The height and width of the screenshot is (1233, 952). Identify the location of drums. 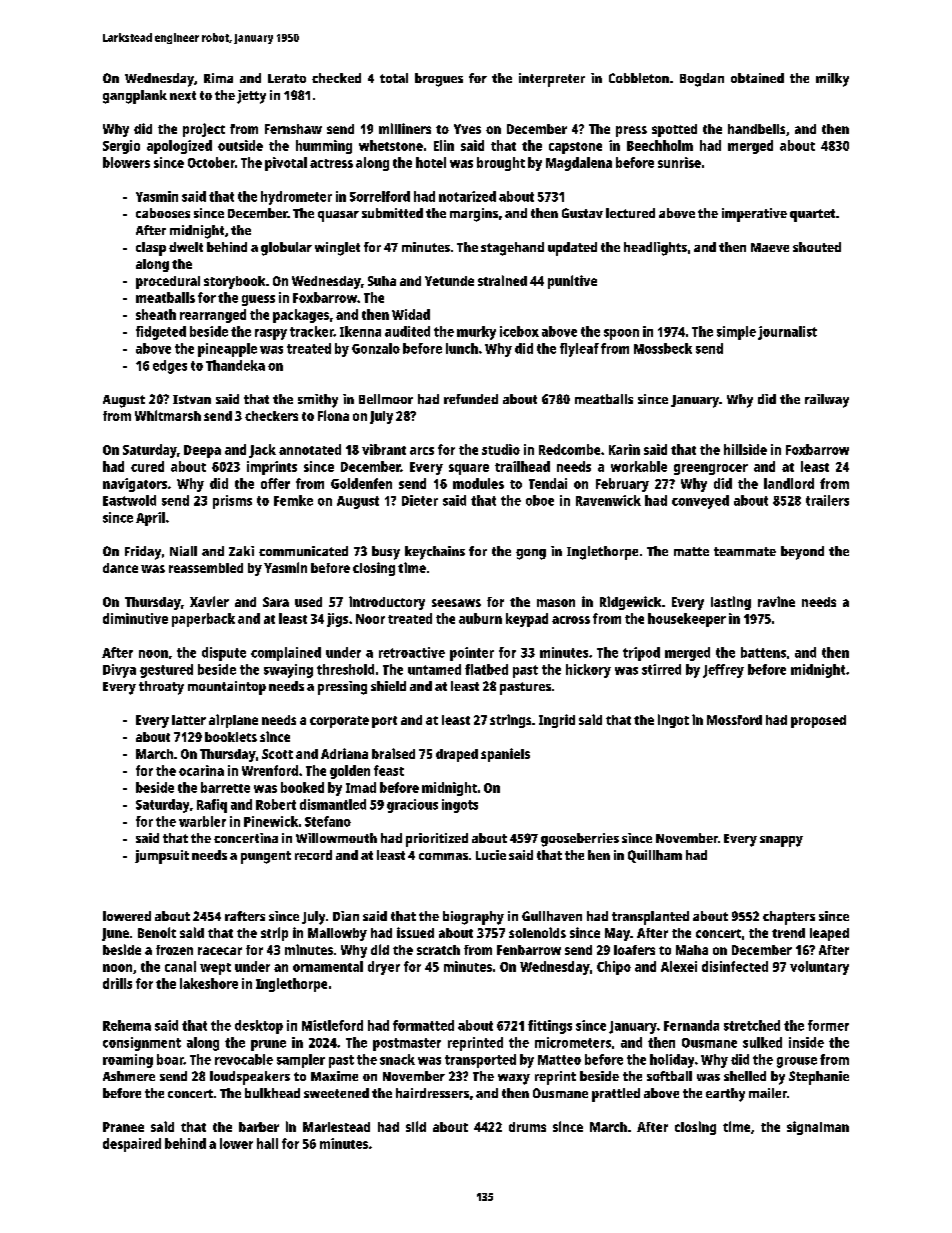
(527, 1127).
